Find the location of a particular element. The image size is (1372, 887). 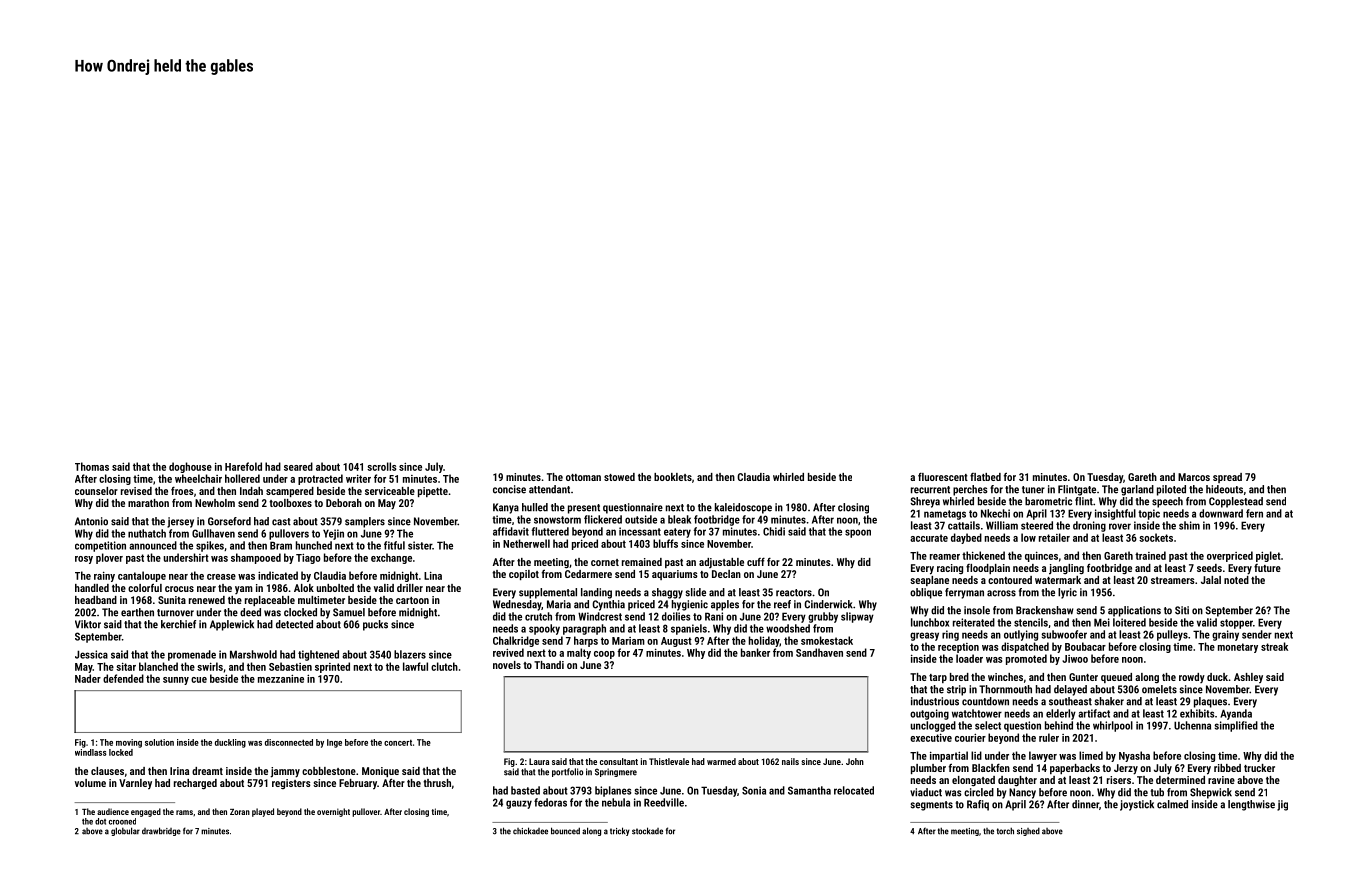

serviceable is located at coordinates (390, 491).
